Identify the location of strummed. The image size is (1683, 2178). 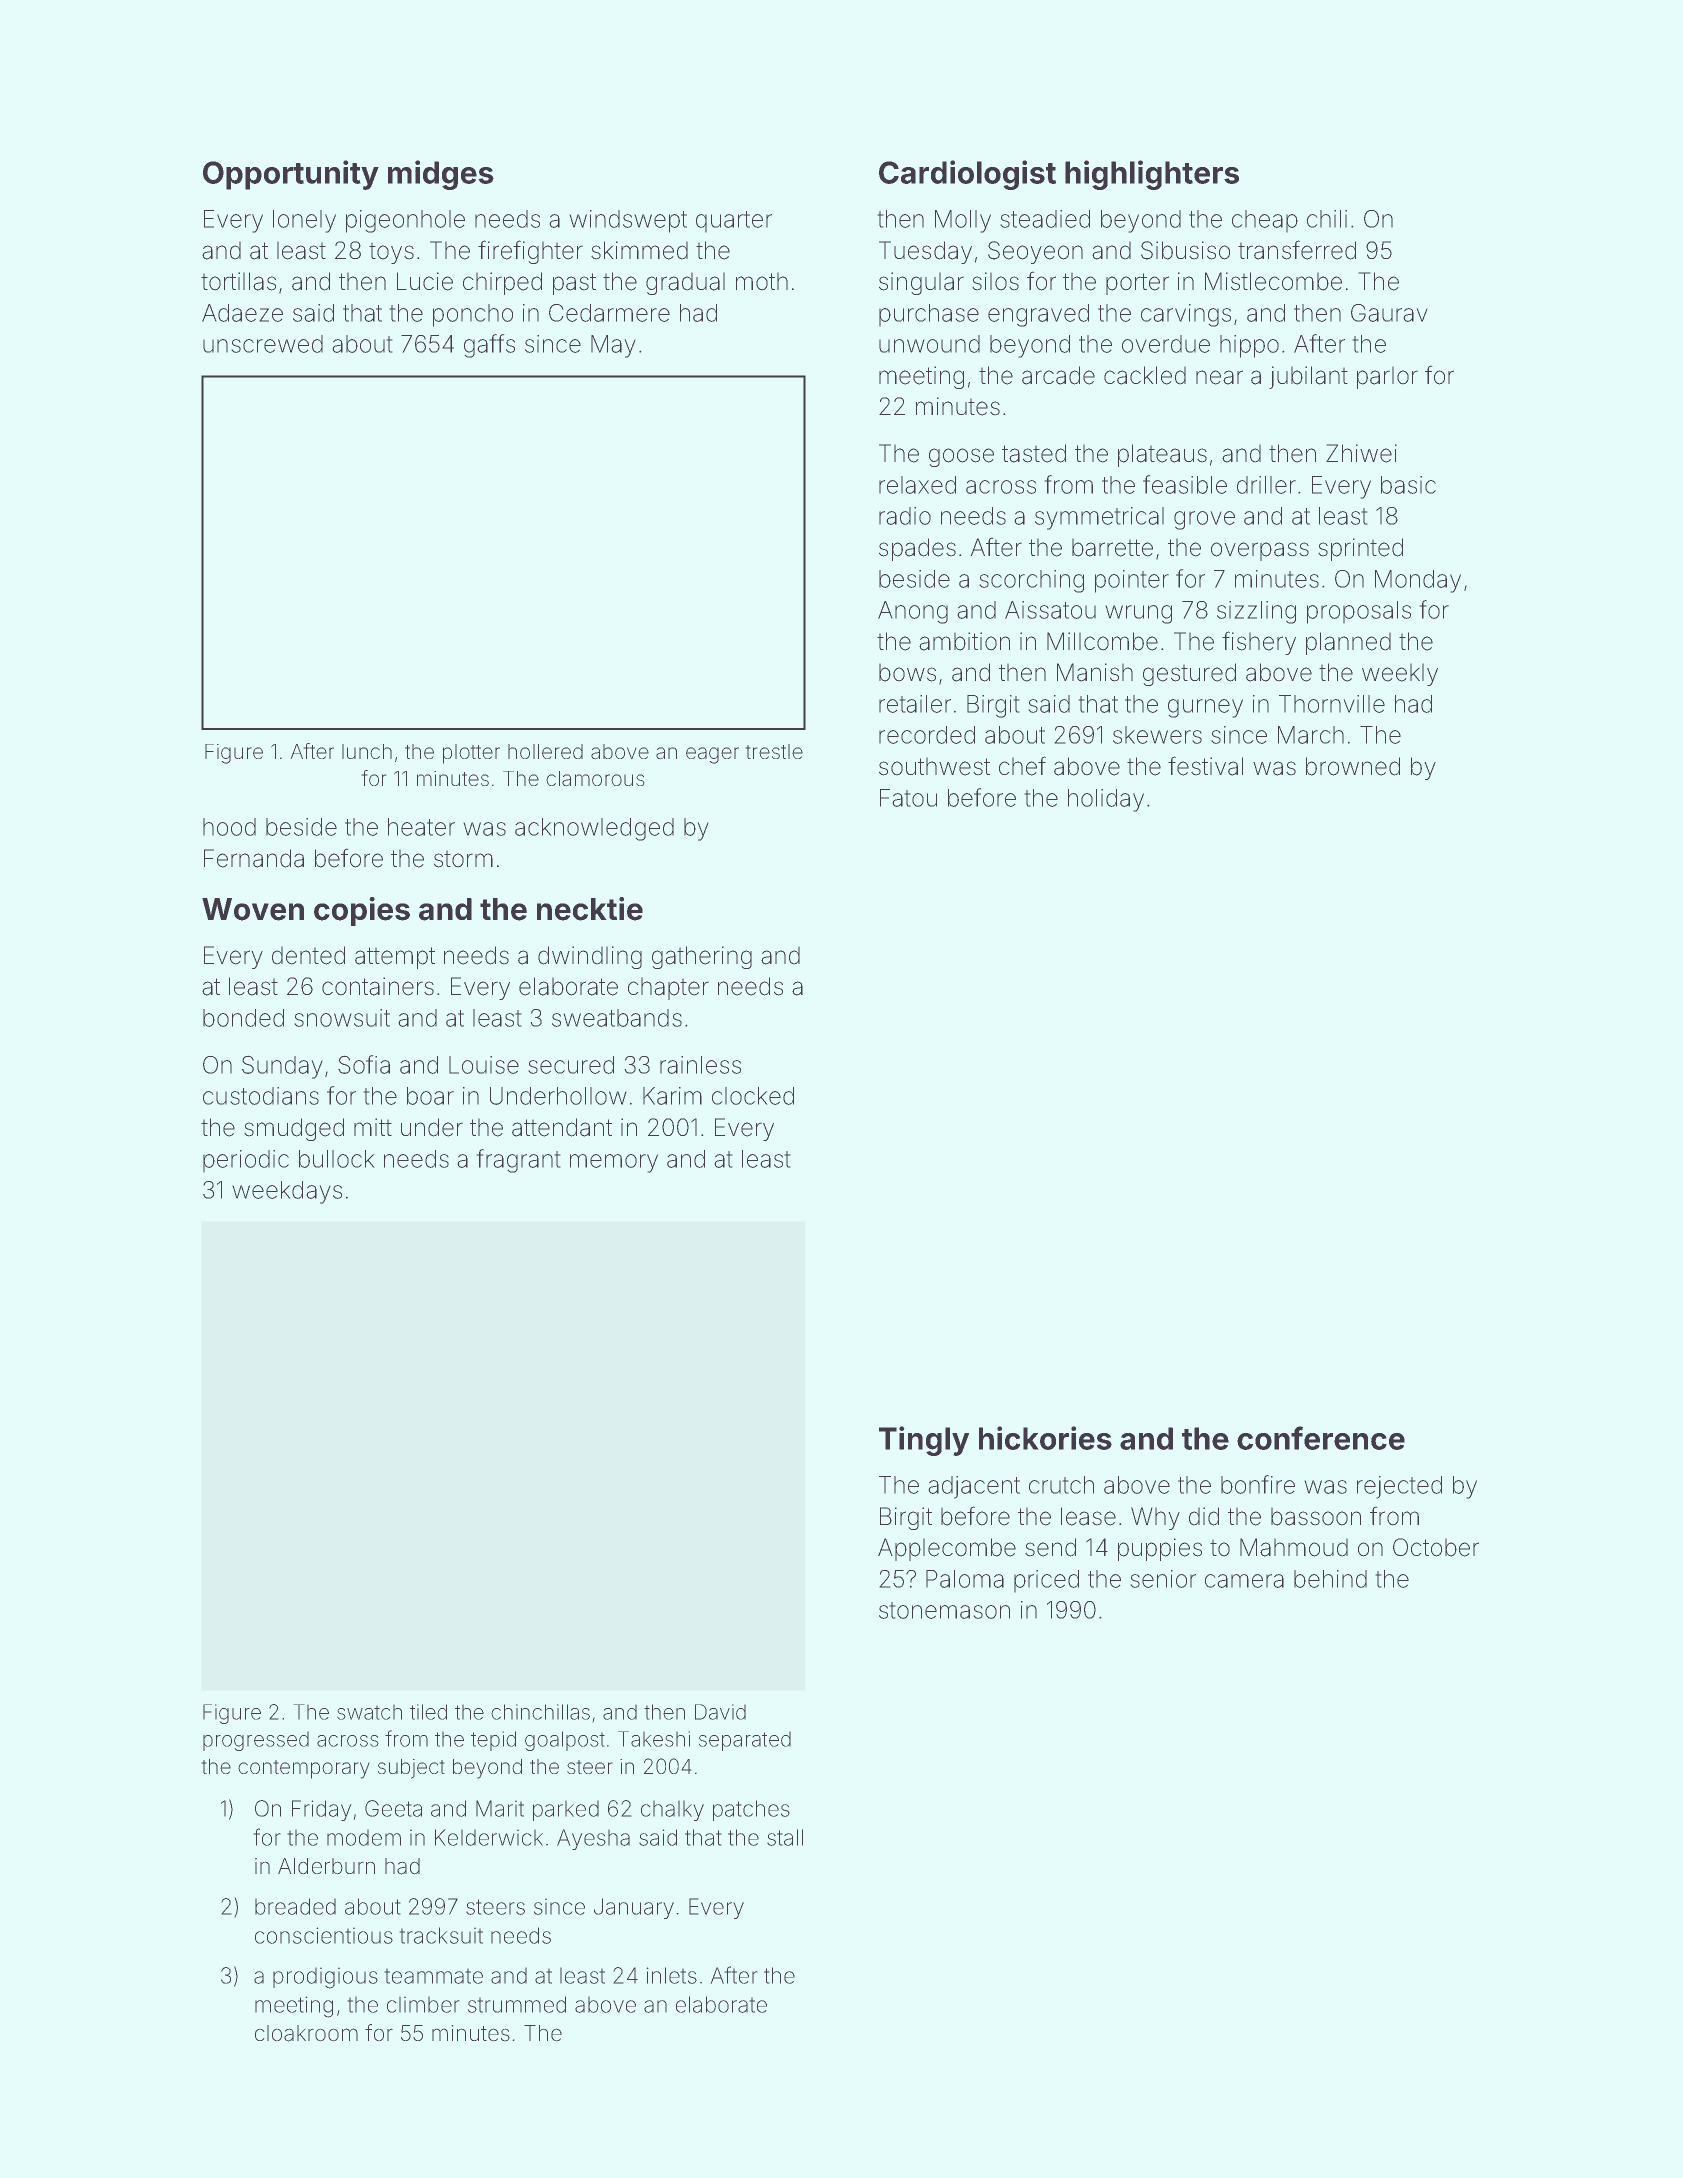
(517, 2004).
